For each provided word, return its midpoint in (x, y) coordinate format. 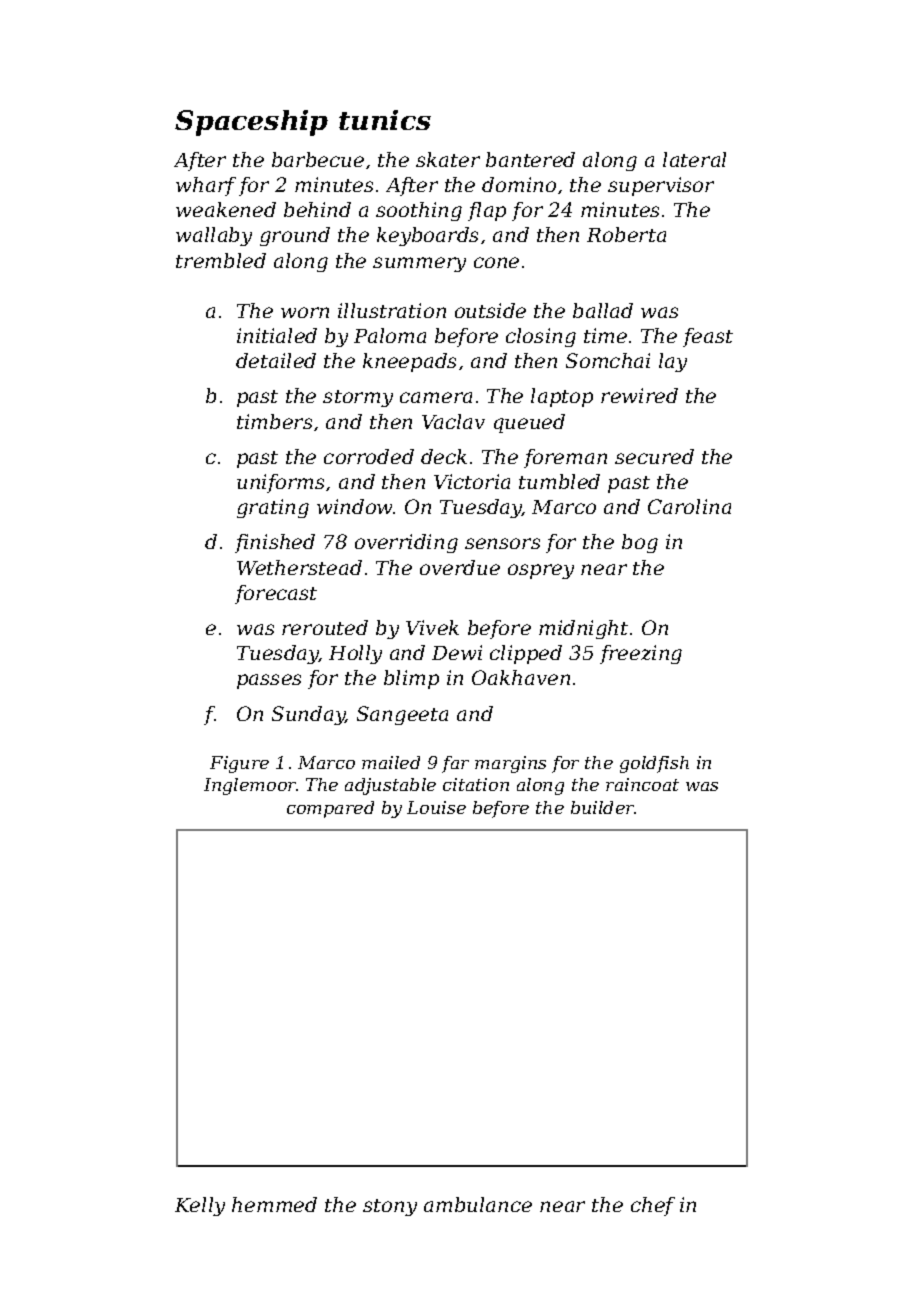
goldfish (654, 764)
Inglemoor (250, 786)
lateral (694, 159)
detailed (276, 360)
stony (390, 1207)
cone (496, 262)
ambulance (478, 1204)
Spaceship (251, 123)
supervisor (661, 186)
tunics (385, 120)
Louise (436, 807)
